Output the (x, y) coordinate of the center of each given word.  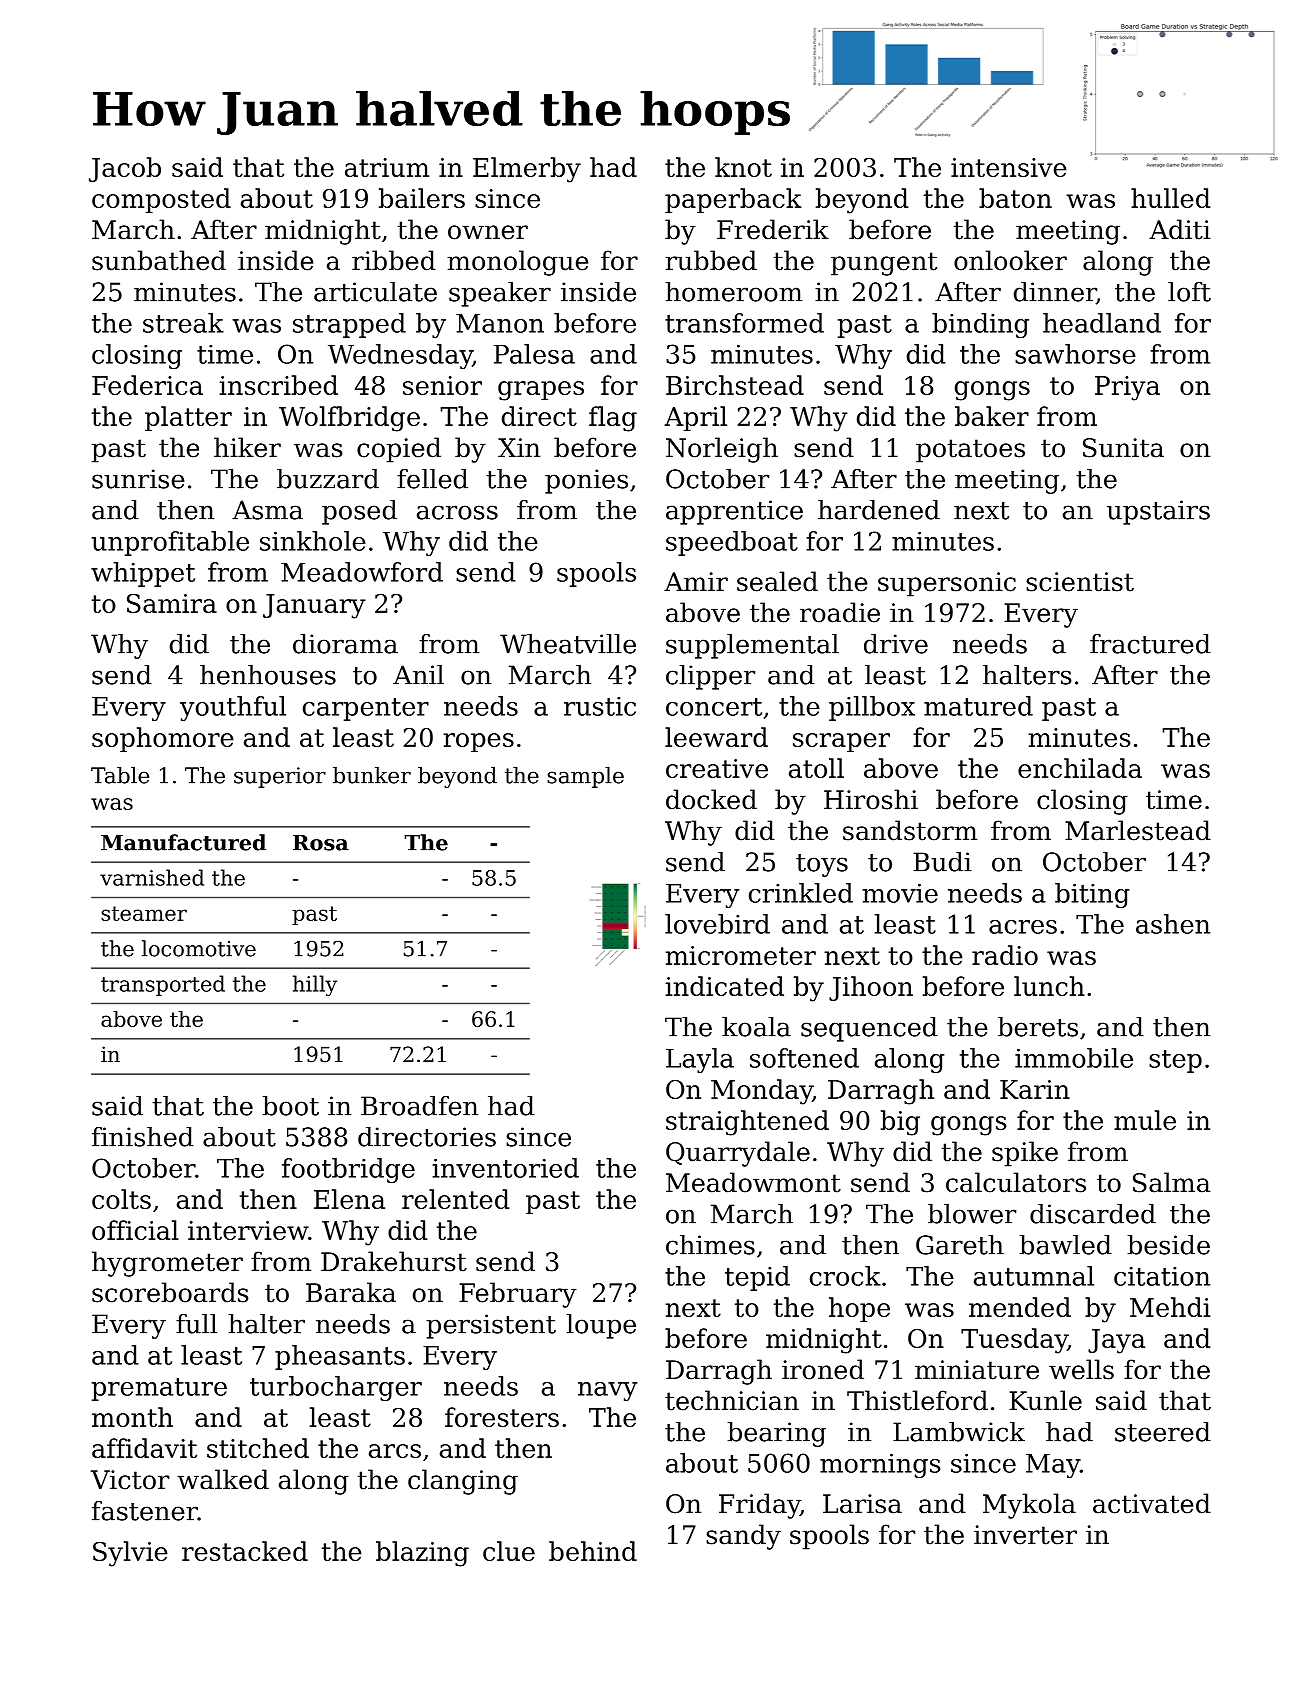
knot (743, 167)
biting (1092, 895)
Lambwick (959, 1432)
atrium (387, 167)
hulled (1171, 198)
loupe (601, 1326)
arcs (395, 1451)
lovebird (717, 924)
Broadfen (419, 1106)
